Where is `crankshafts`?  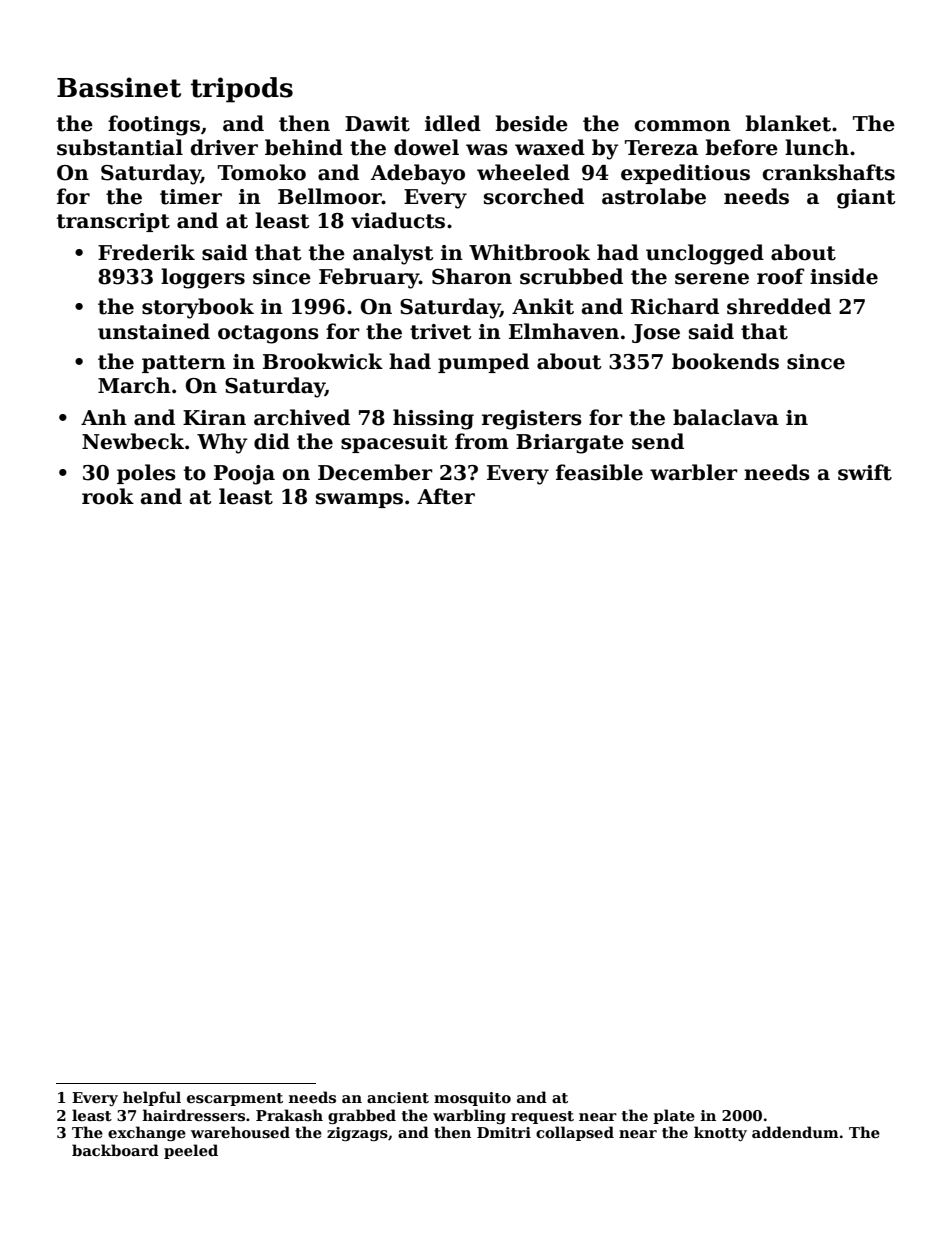
crankshafts is located at coordinates (828, 172).
